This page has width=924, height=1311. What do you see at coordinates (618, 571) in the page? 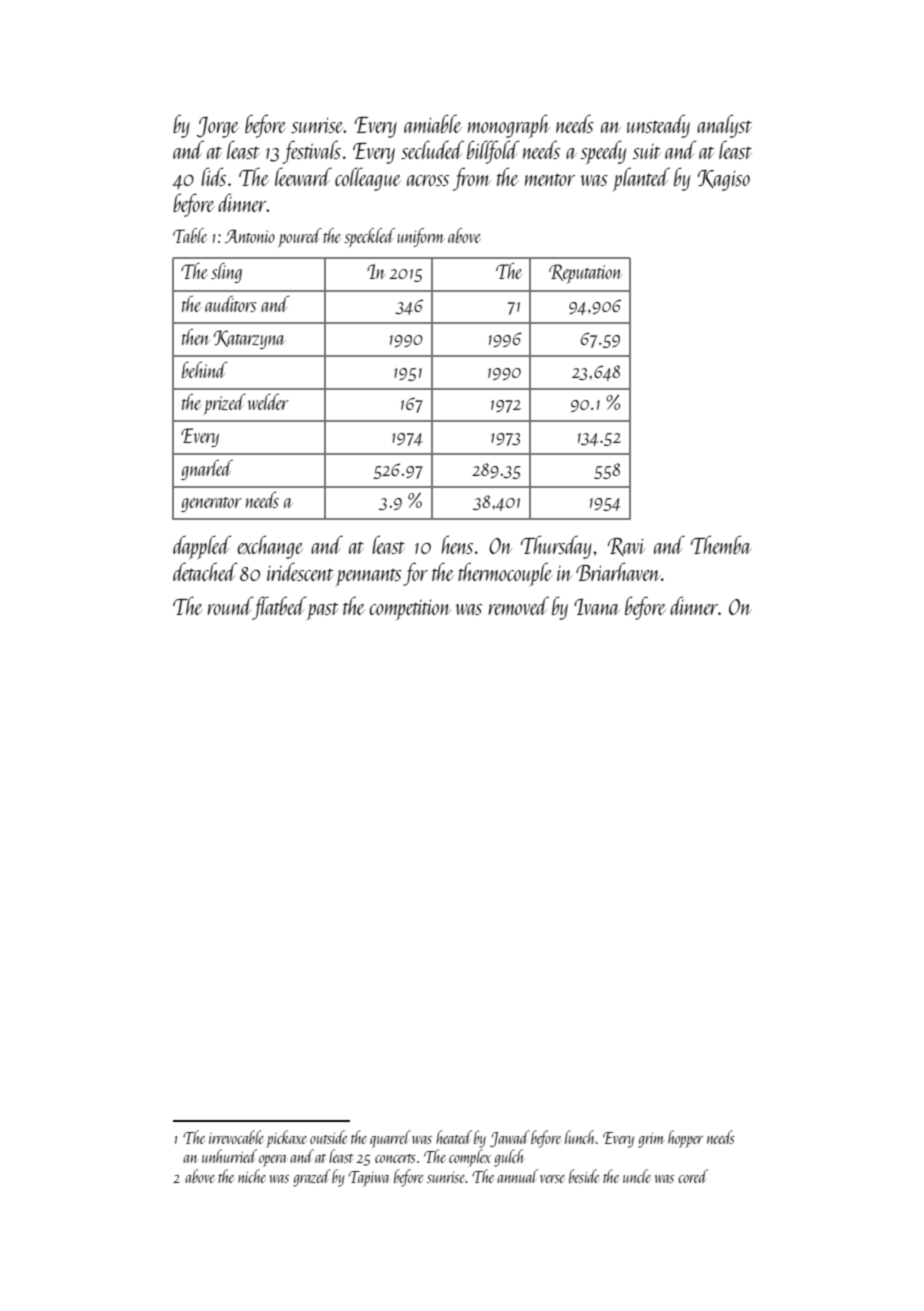
I see `Briarhaven` at bounding box center [618, 571].
